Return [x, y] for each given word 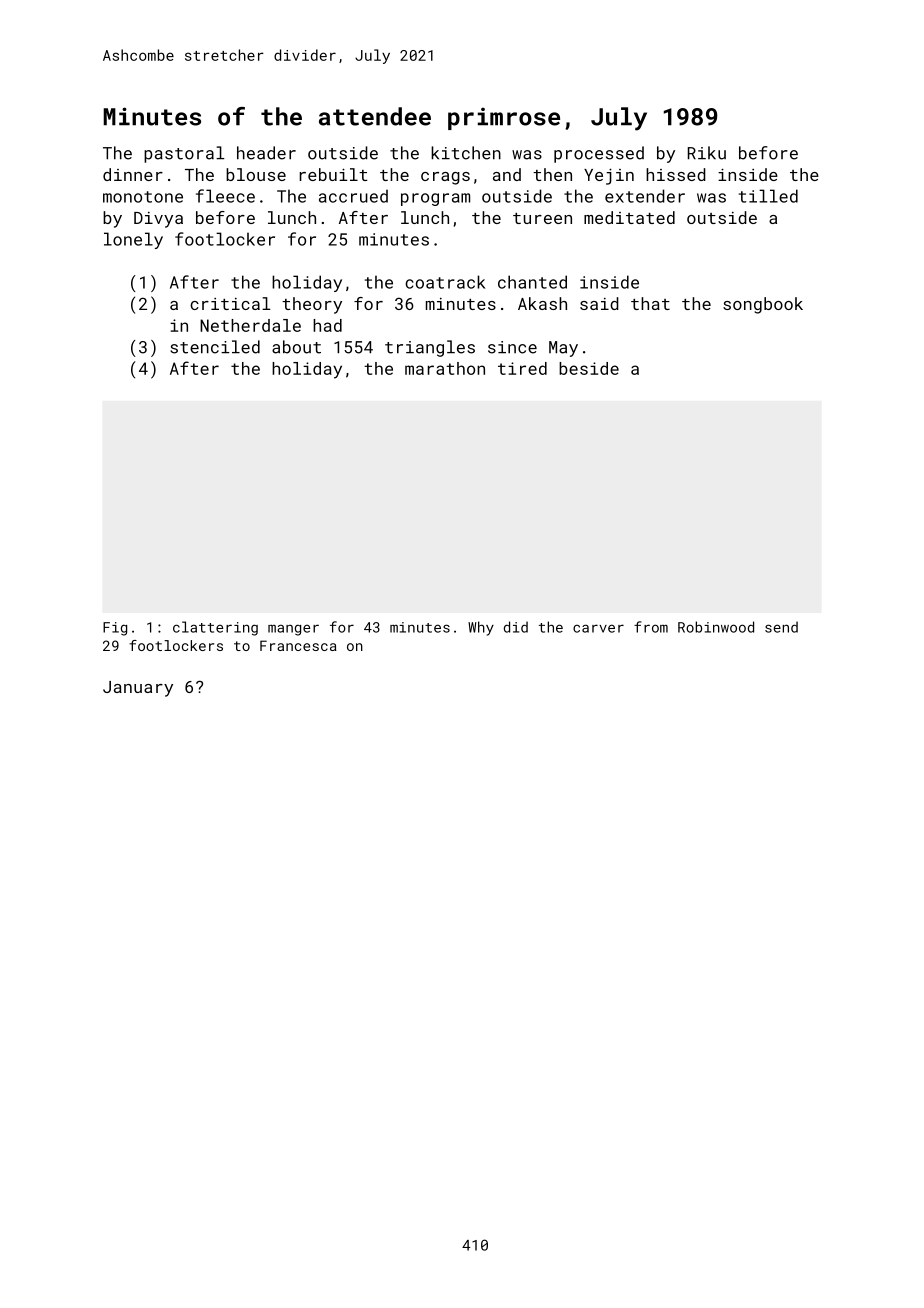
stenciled [215, 347]
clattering [215, 628]
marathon [445, 368]
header [266, 153]
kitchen [466, 153]
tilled [768, 196]
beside [589, 368]
